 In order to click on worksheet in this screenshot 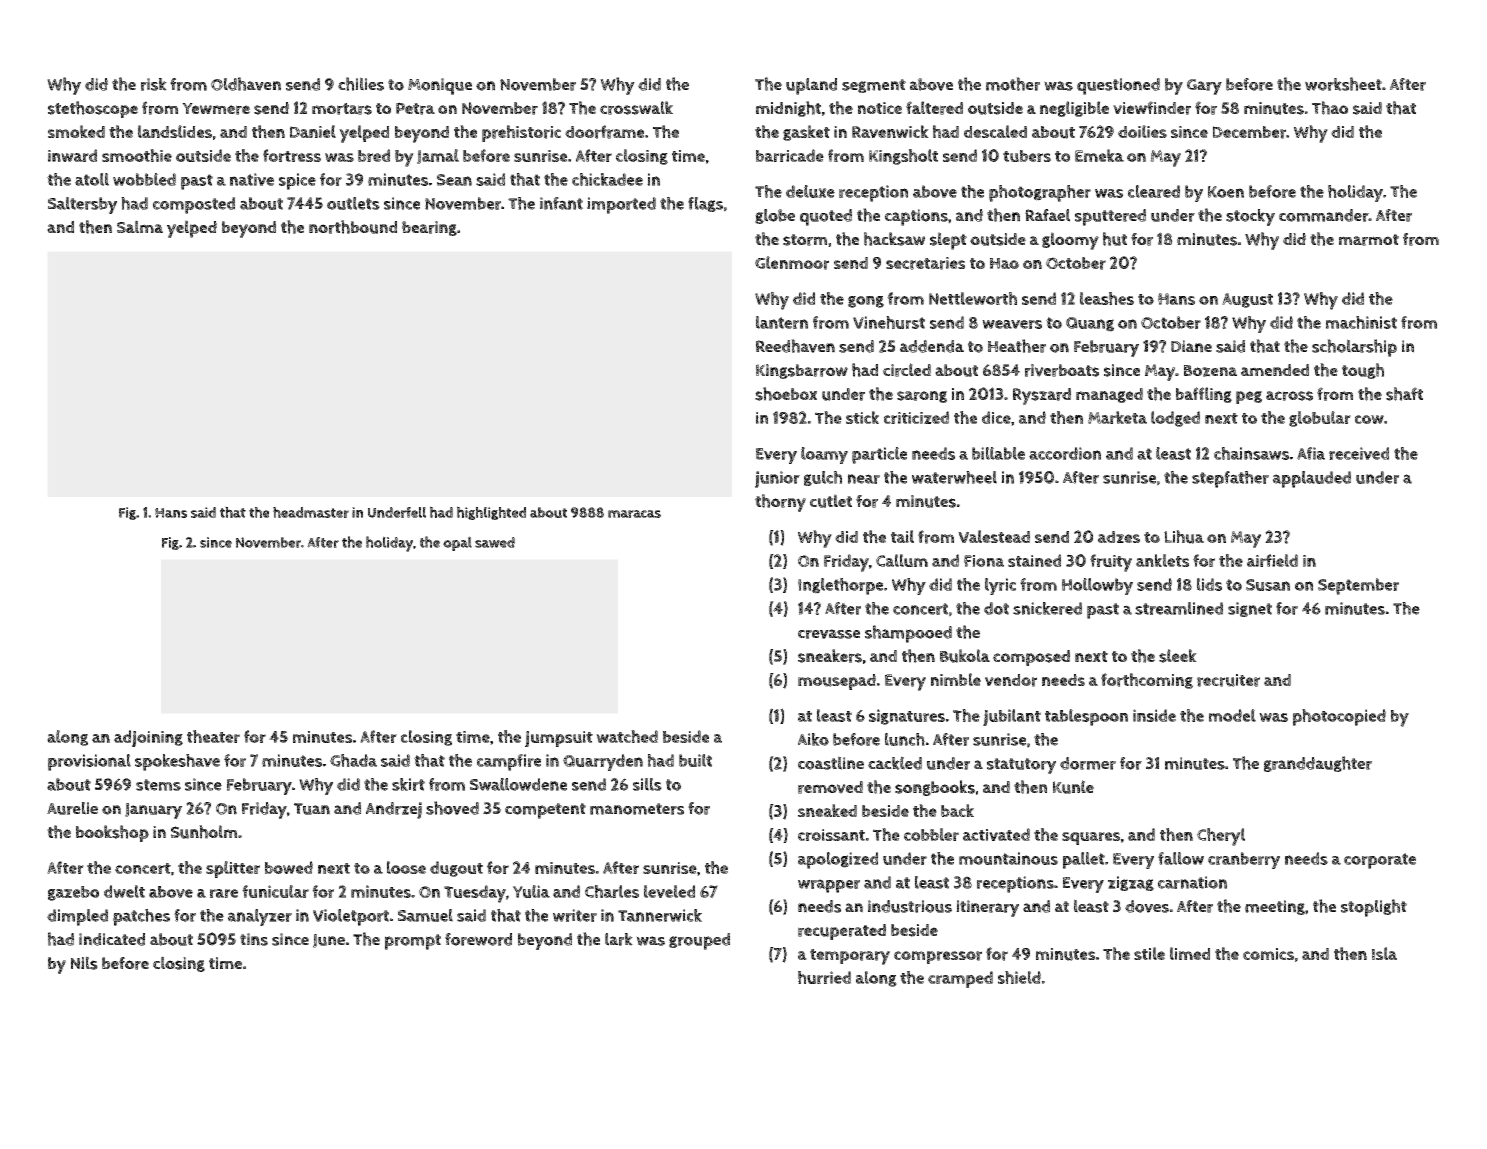, I will do `click(1343, 84)`.
